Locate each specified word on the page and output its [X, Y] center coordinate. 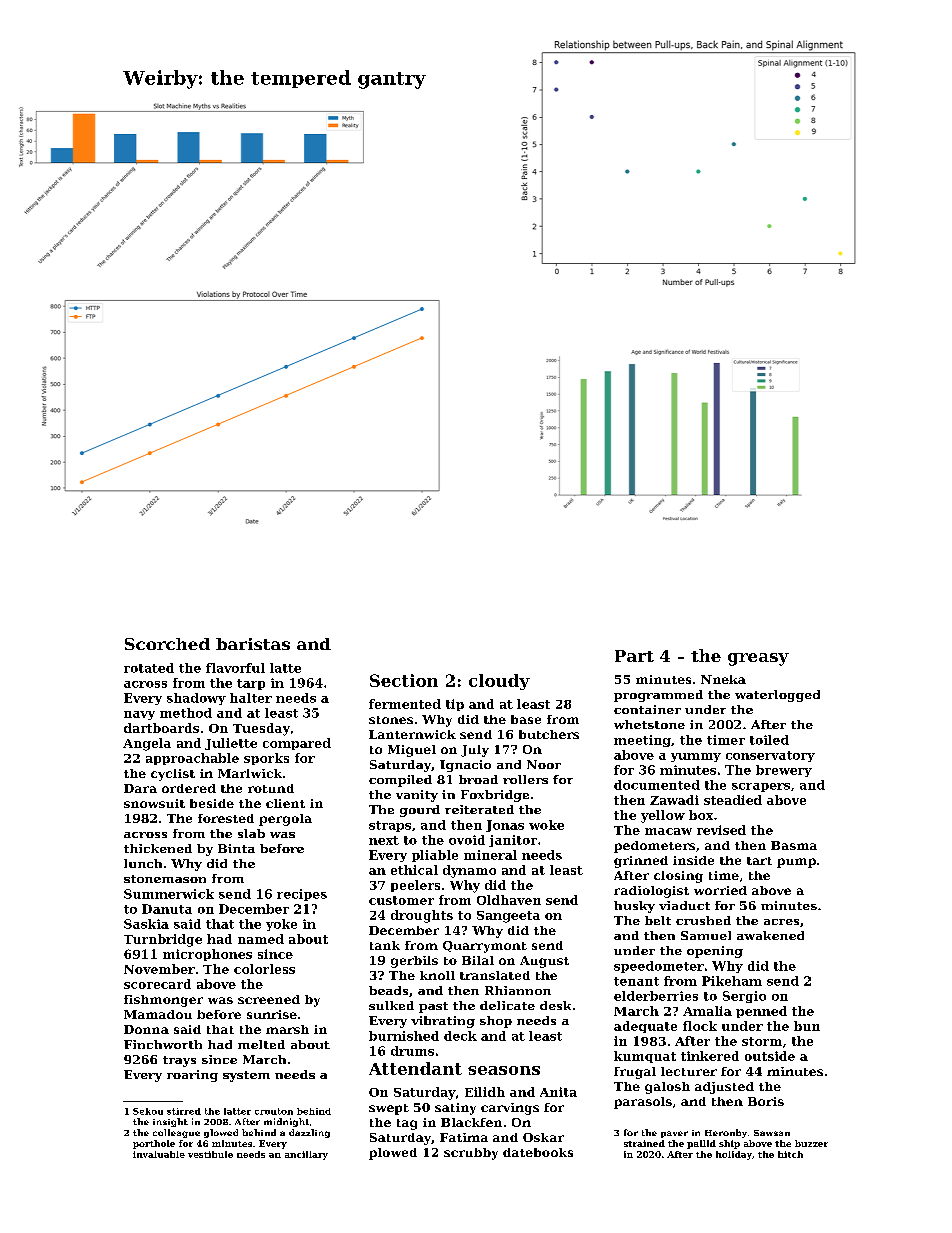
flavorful [235, 668]
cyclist [173, 775]
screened [269, 999]
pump [796, 863]
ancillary [306, 1155]
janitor [513, 841]
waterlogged [777, 696]
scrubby [471, 1154]
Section [404, 680]
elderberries [656, 996]
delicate [507, 1005]
